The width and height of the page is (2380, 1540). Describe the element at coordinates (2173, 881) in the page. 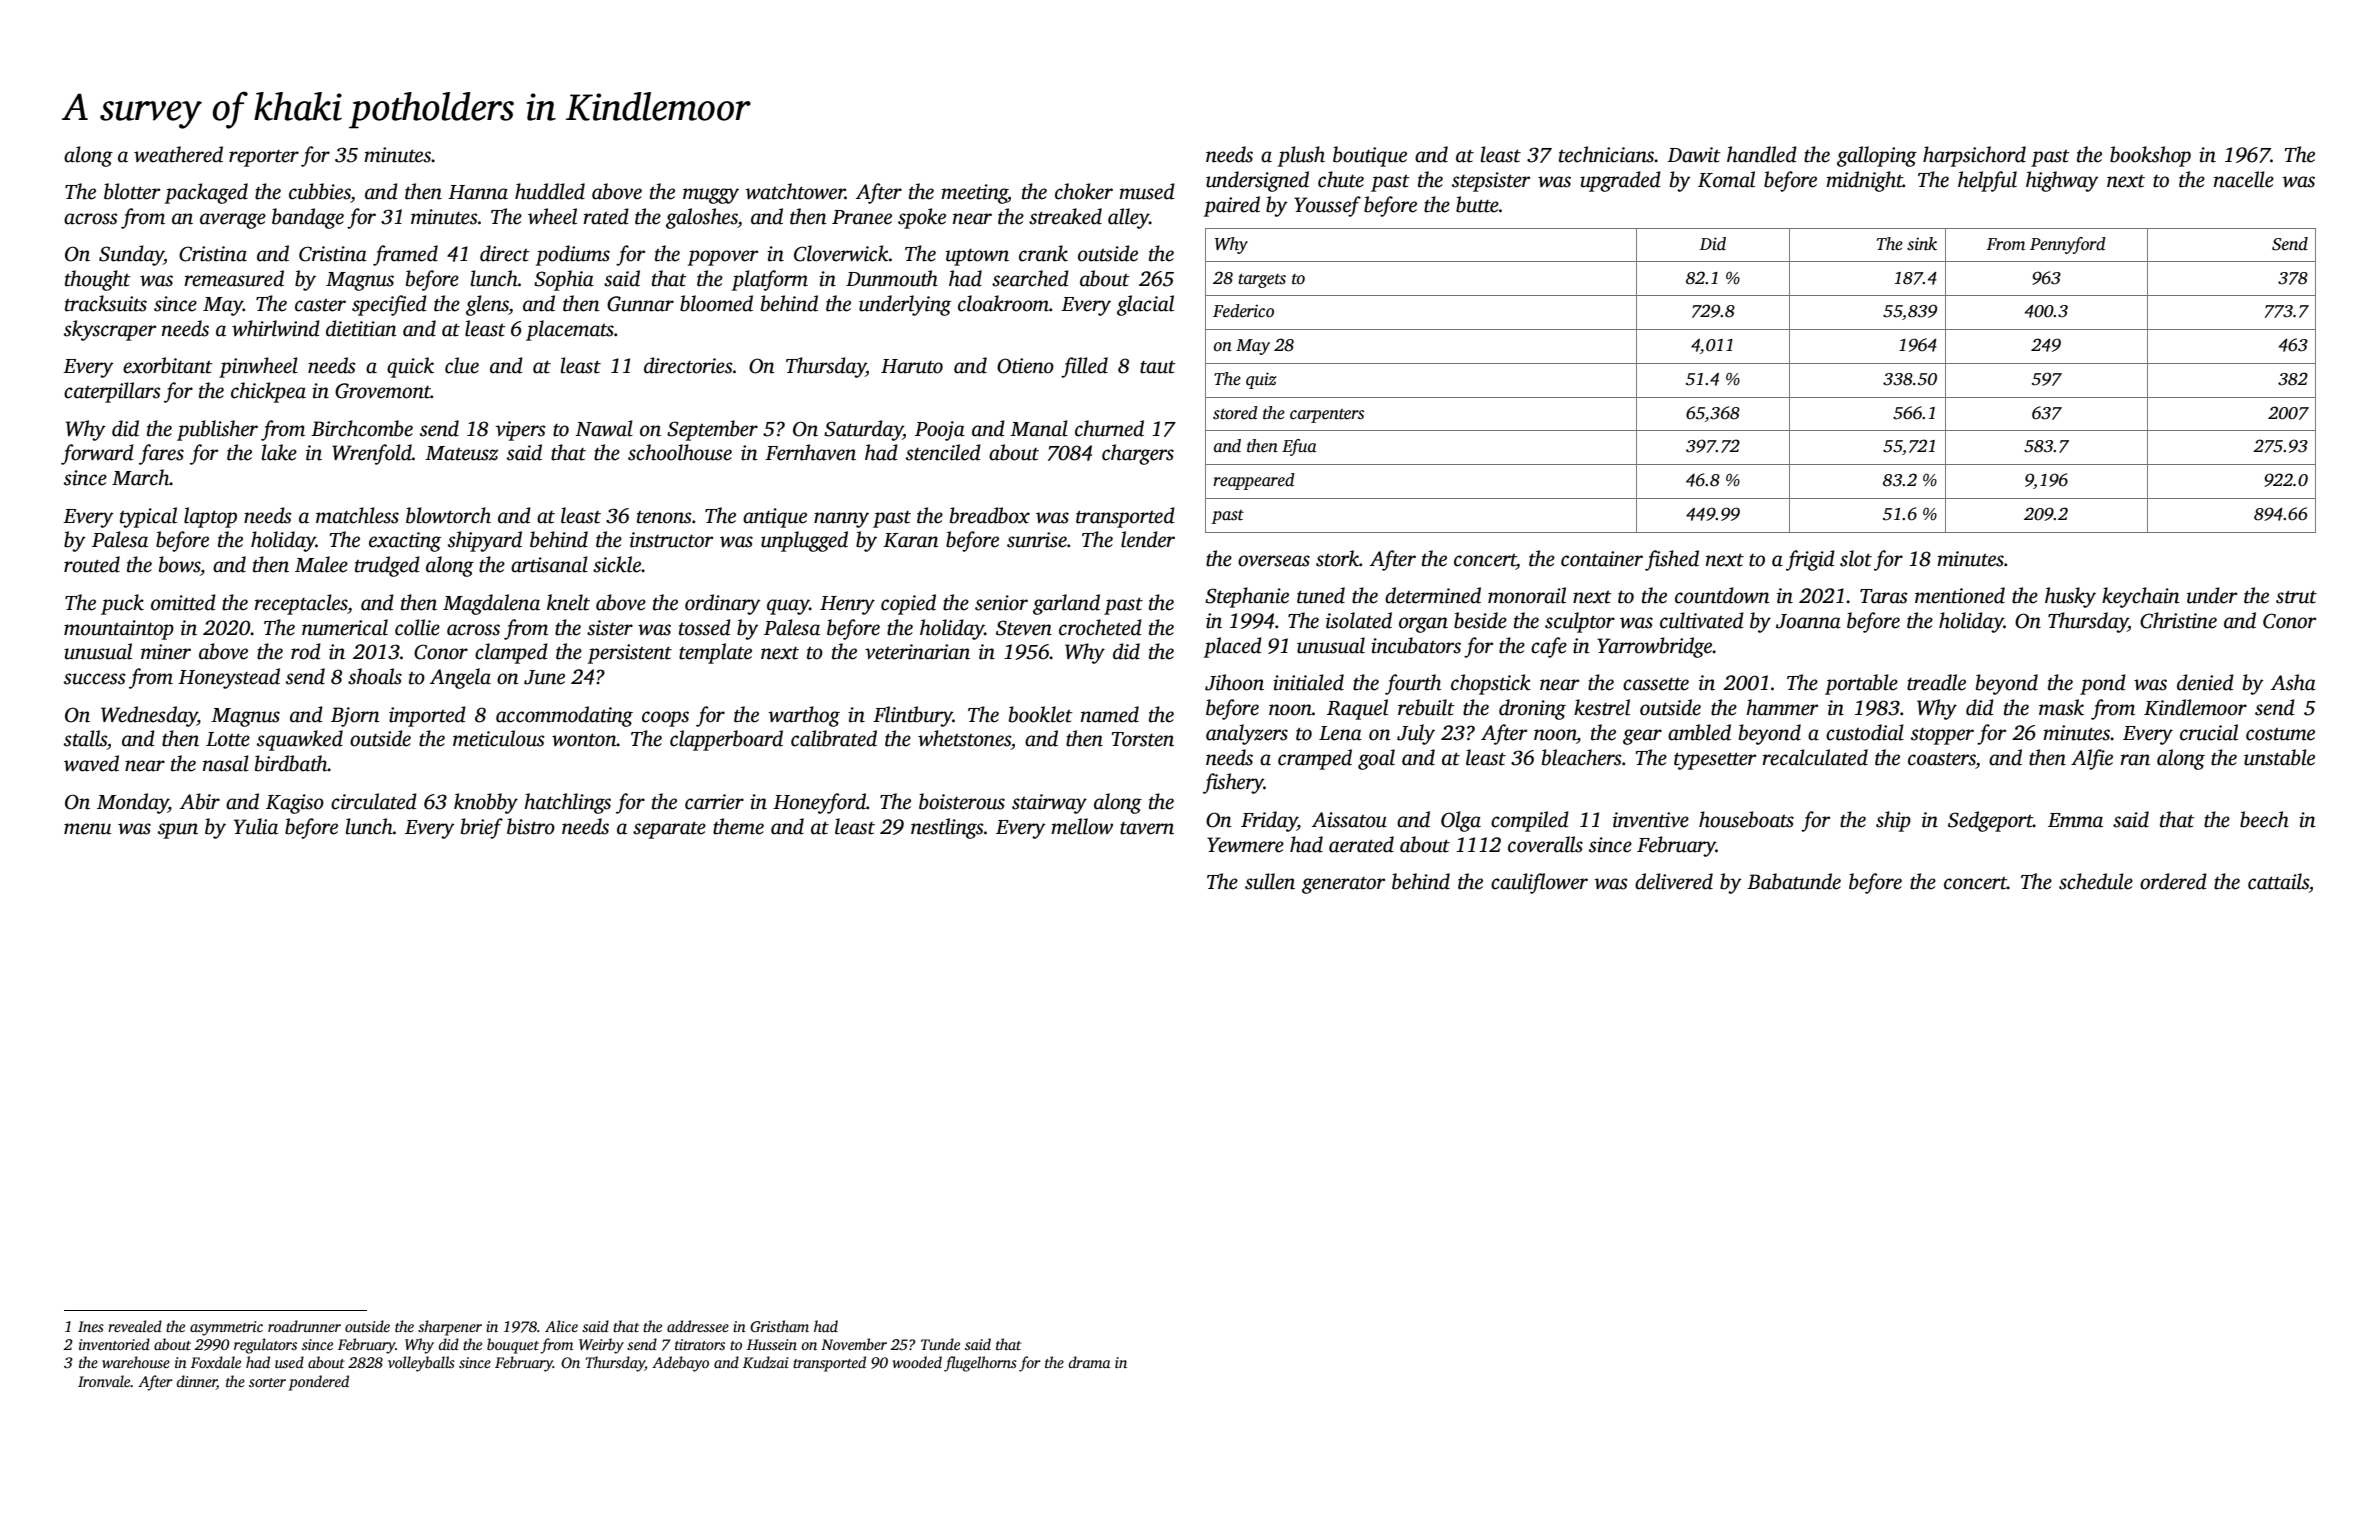

I see `ordered` at that location.
